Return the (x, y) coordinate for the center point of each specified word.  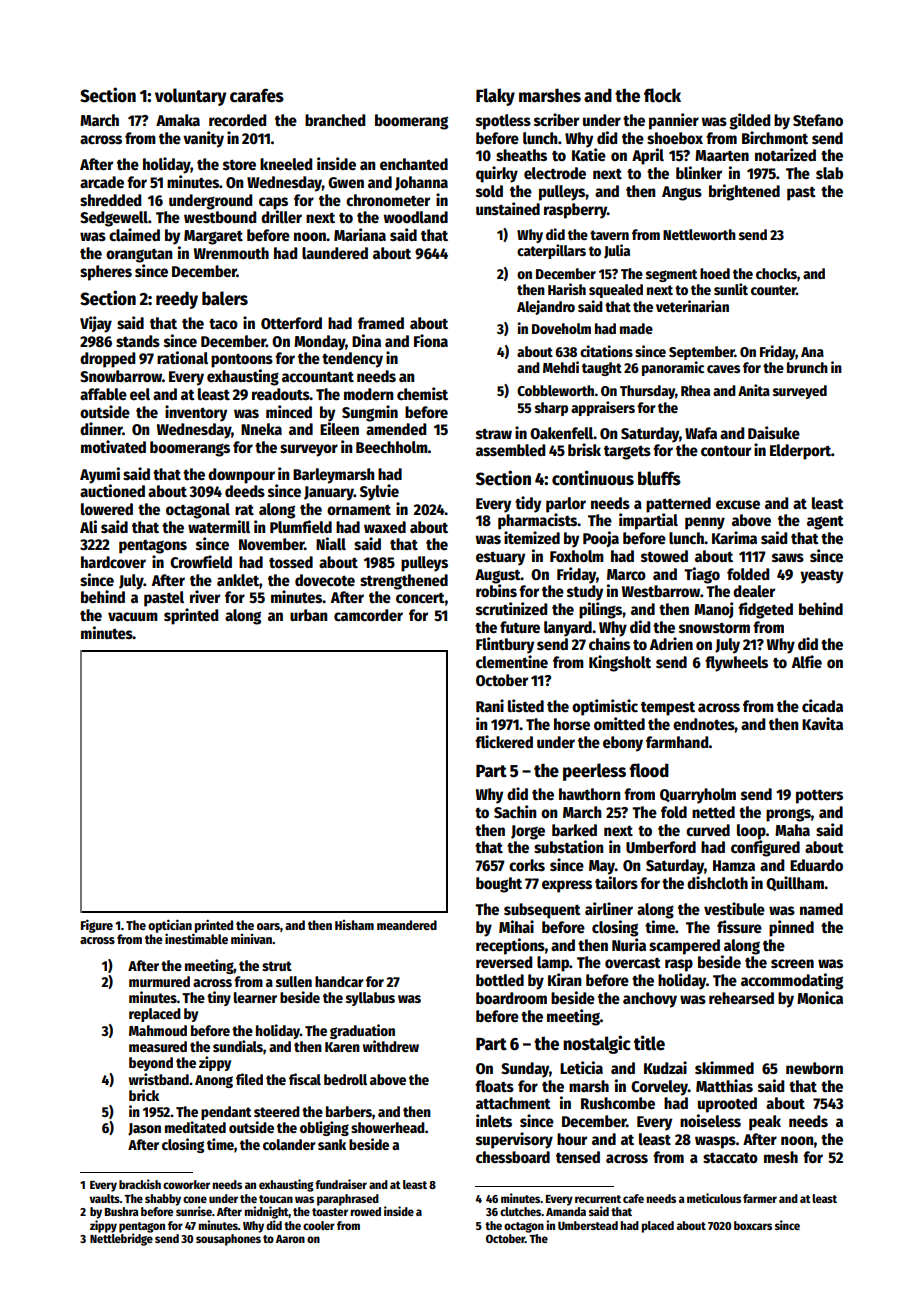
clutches (521, 1211)
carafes (257, 95)
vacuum (133, 616)
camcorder (368, 615)
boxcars (753, 1225)
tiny (219, 998)
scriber (556, 120)
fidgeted (765, 610)
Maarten (722, 155)
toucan (276, 1199)
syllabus (370, 999)
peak (765, 1123)
